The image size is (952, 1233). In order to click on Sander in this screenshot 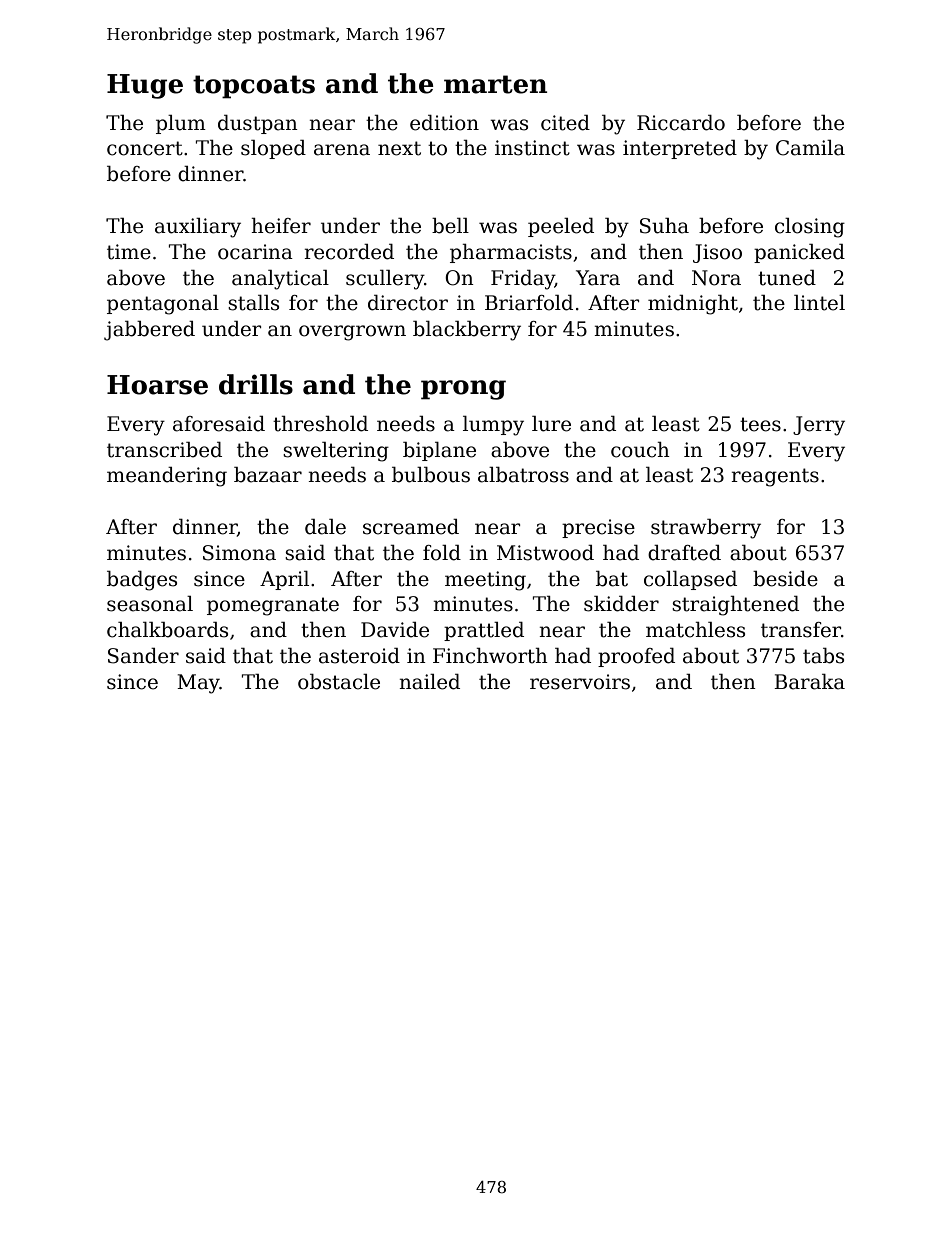, I will do `click(143, 656)`.
